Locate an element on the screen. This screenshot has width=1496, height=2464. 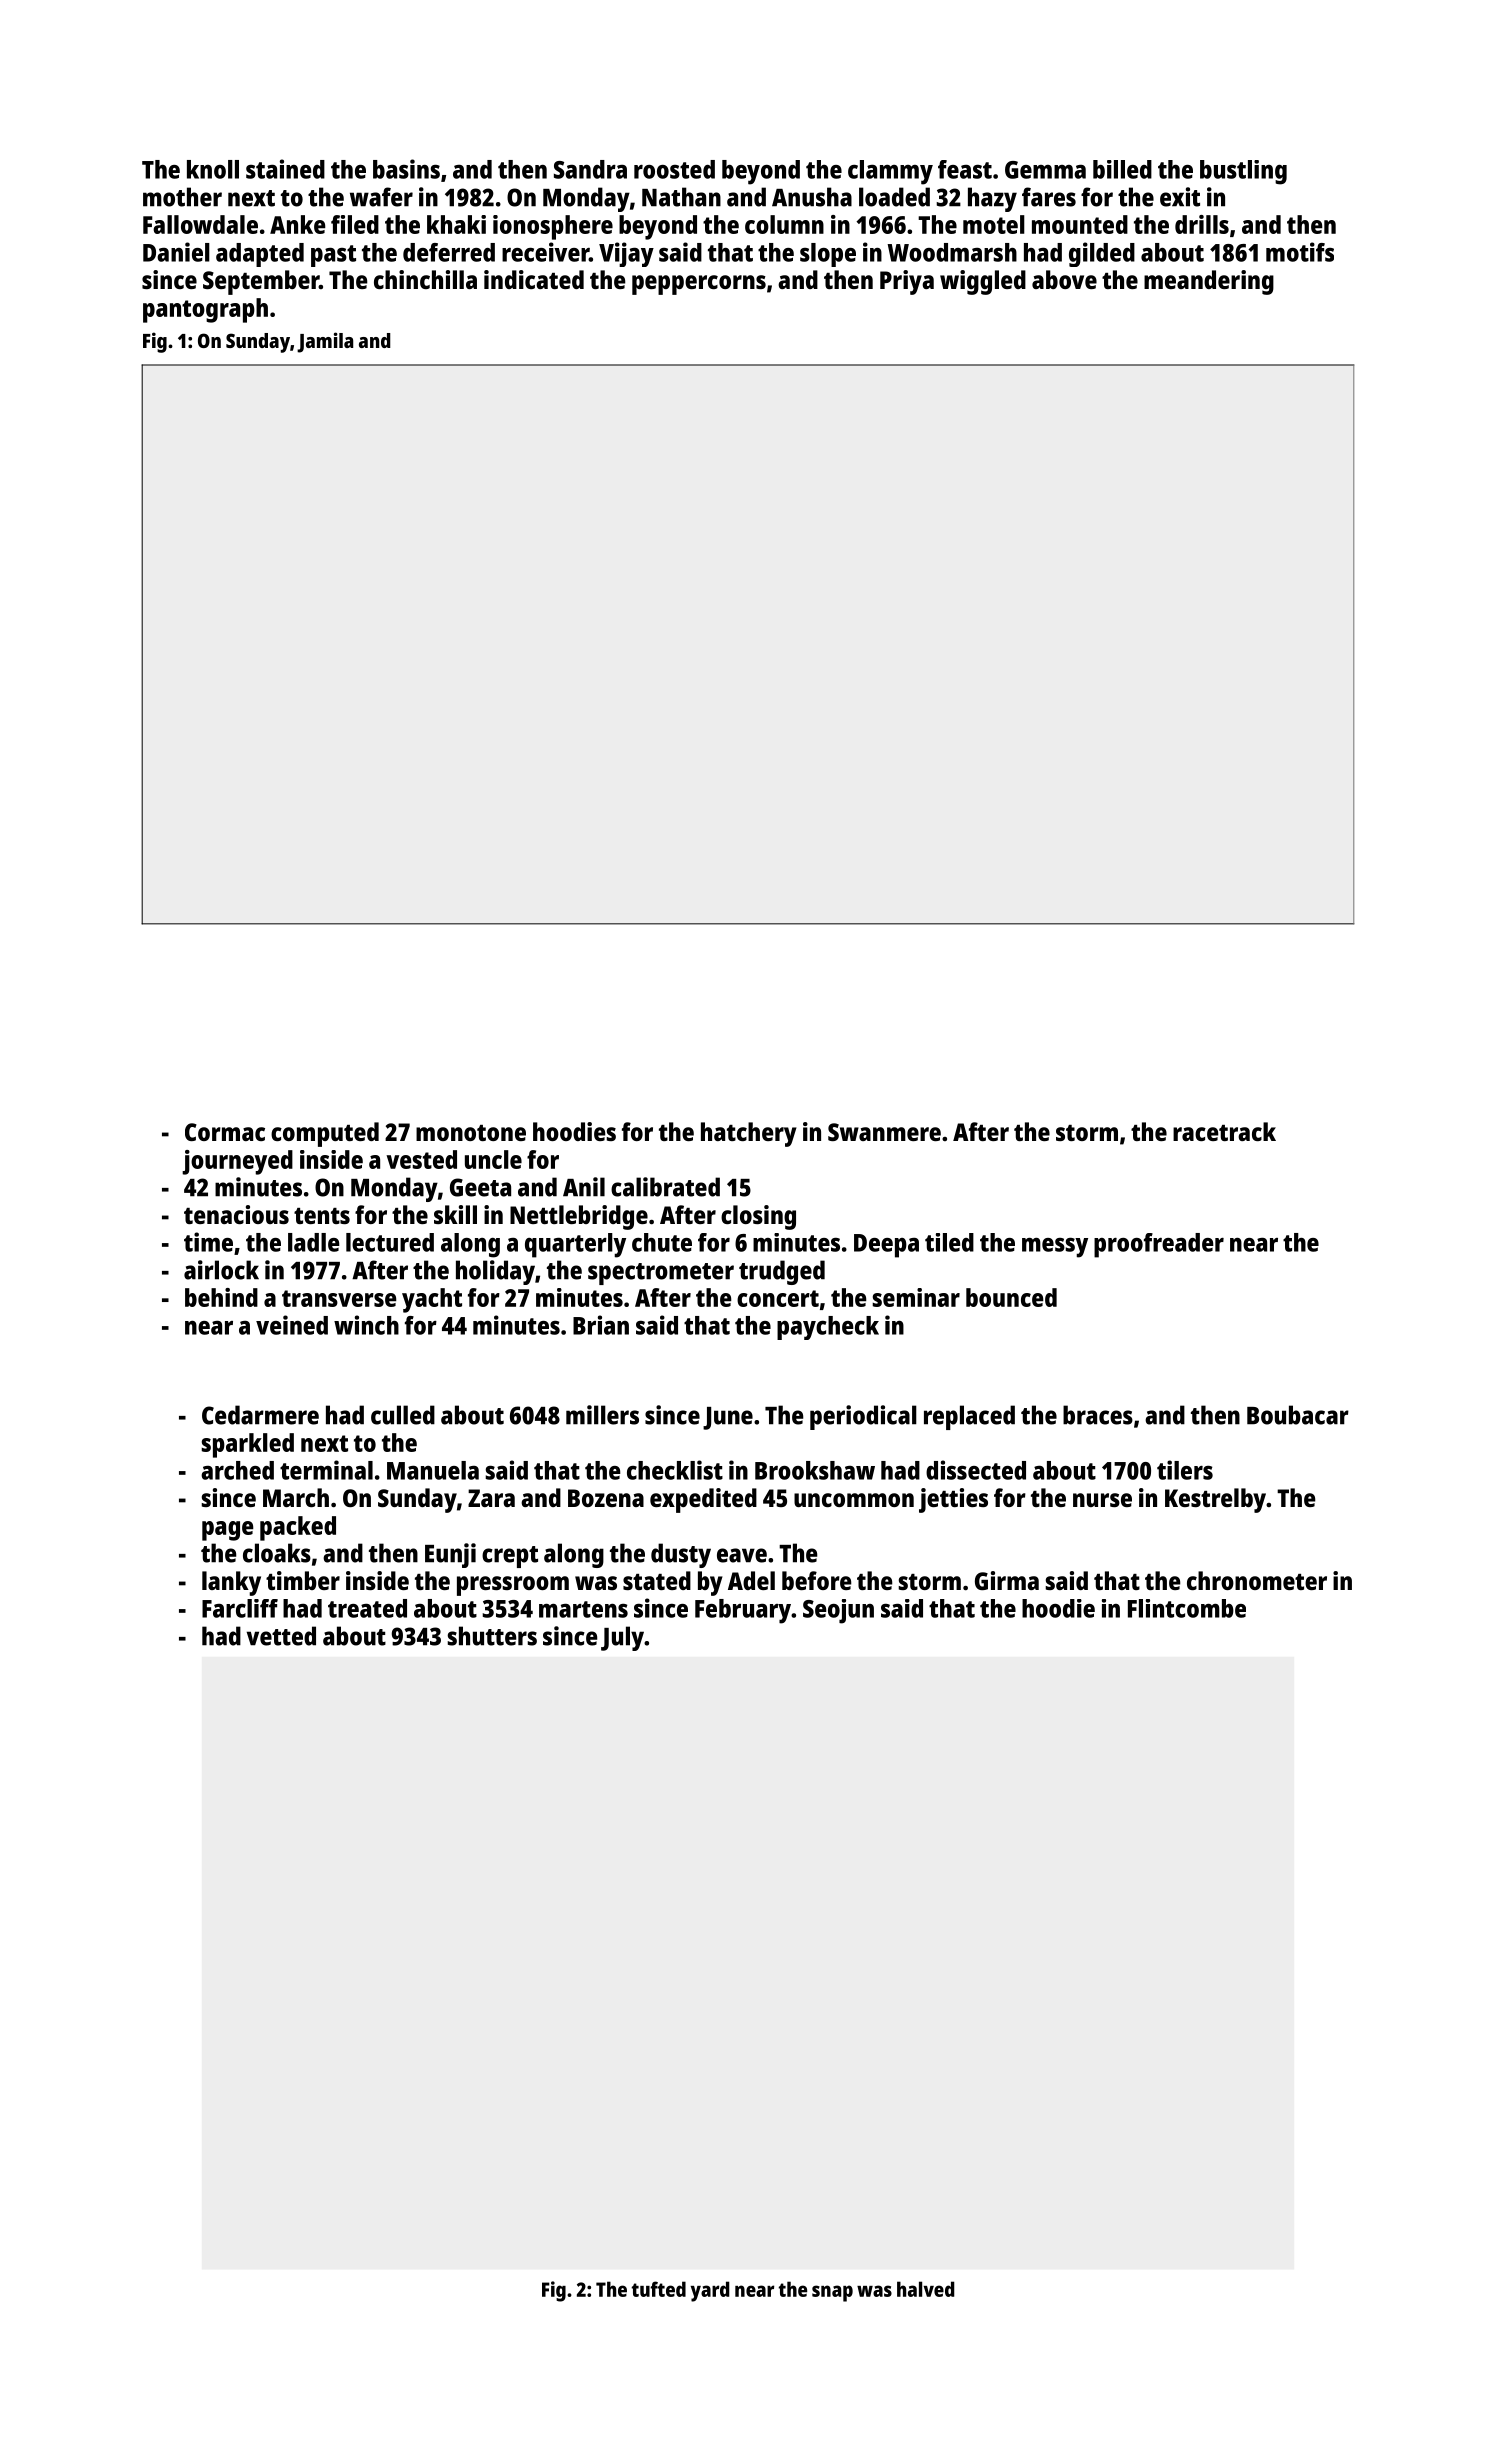
Cormac is located at coordinates (225, 1132).
